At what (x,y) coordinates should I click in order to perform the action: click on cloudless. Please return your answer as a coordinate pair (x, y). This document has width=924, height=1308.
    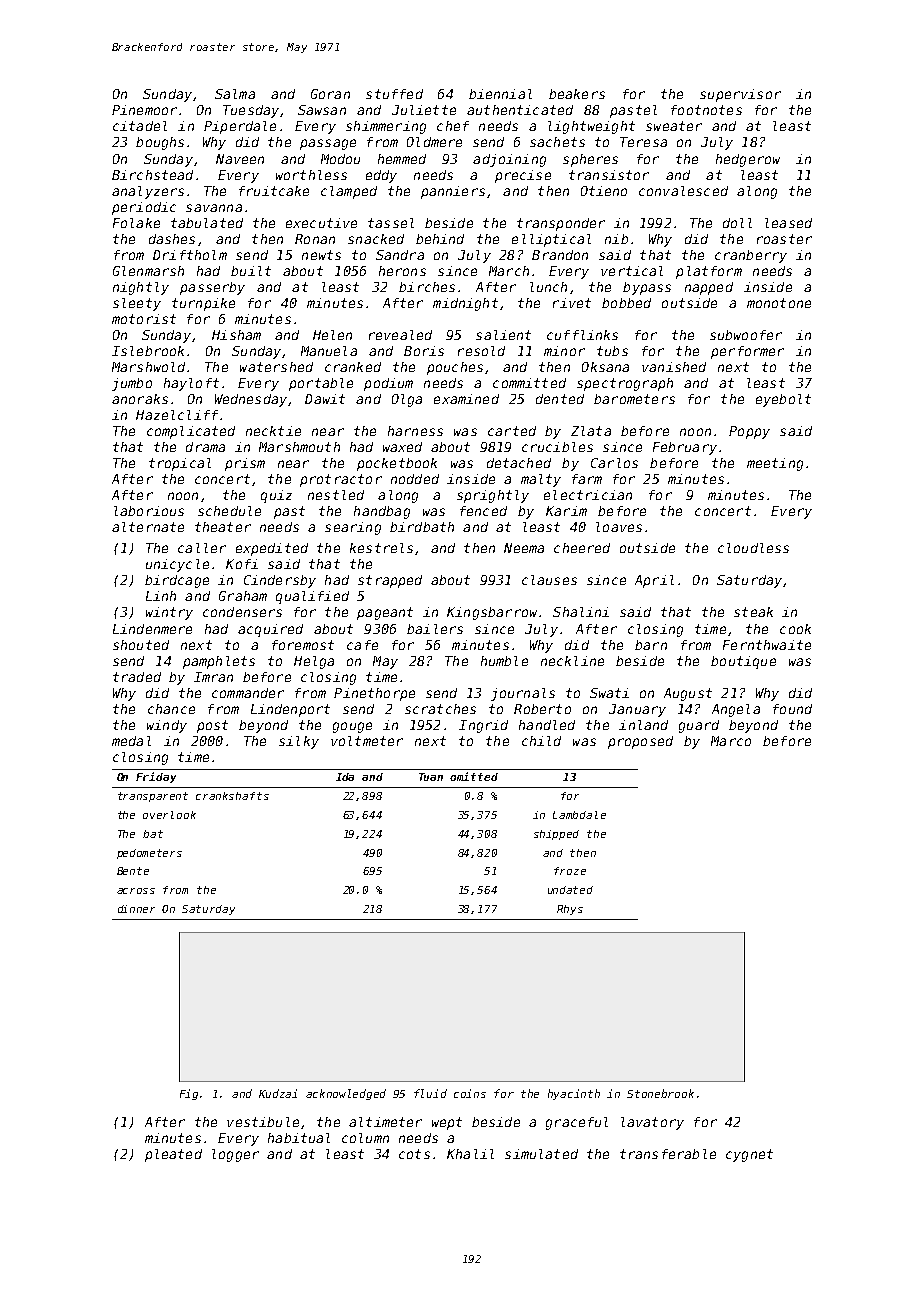
    Looking at the image, I should click on (753, 548).
